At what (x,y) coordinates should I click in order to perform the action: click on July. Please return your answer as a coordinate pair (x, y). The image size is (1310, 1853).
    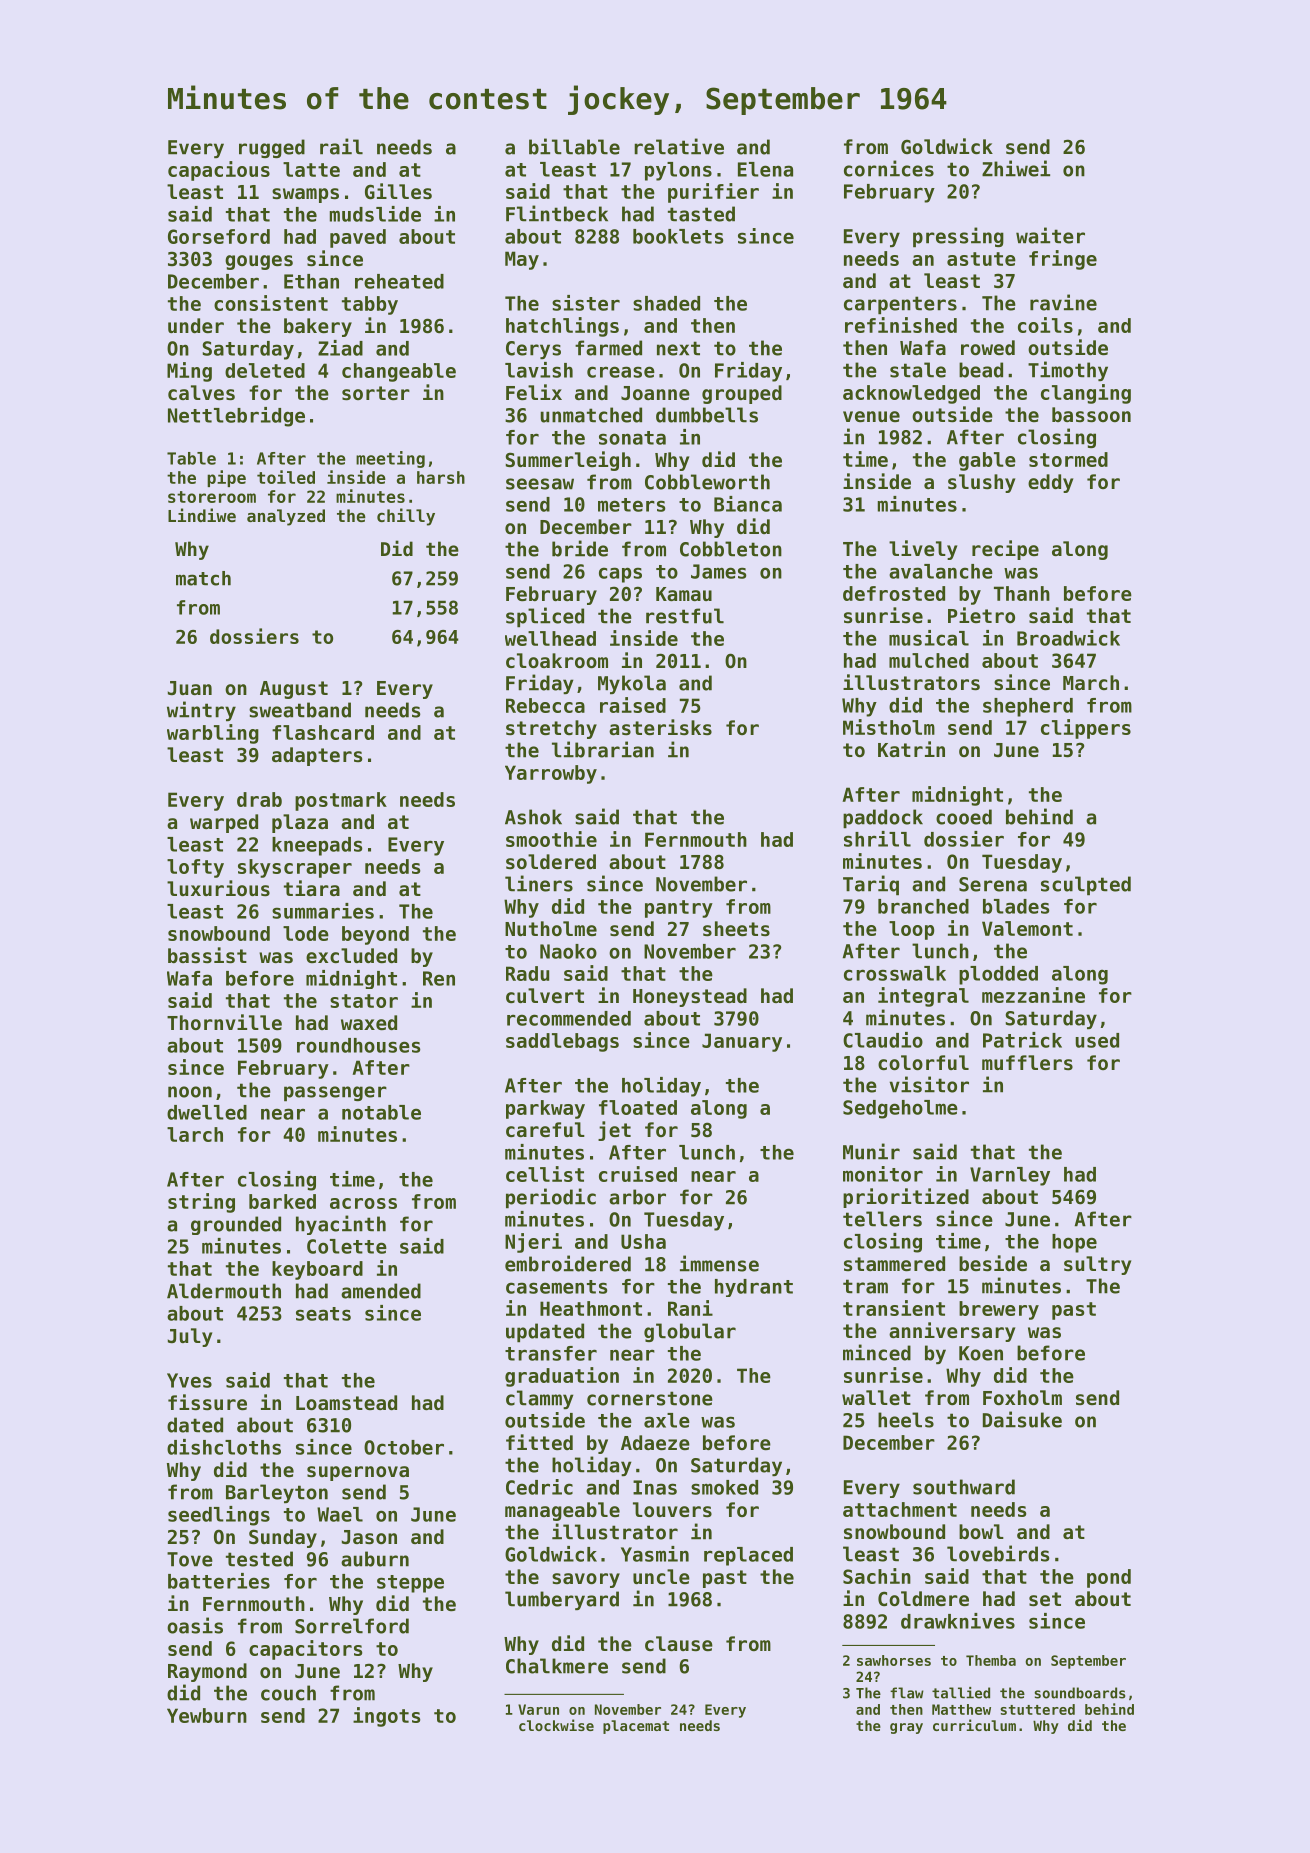
    Looking at the image, I should click on (190, 1337).
